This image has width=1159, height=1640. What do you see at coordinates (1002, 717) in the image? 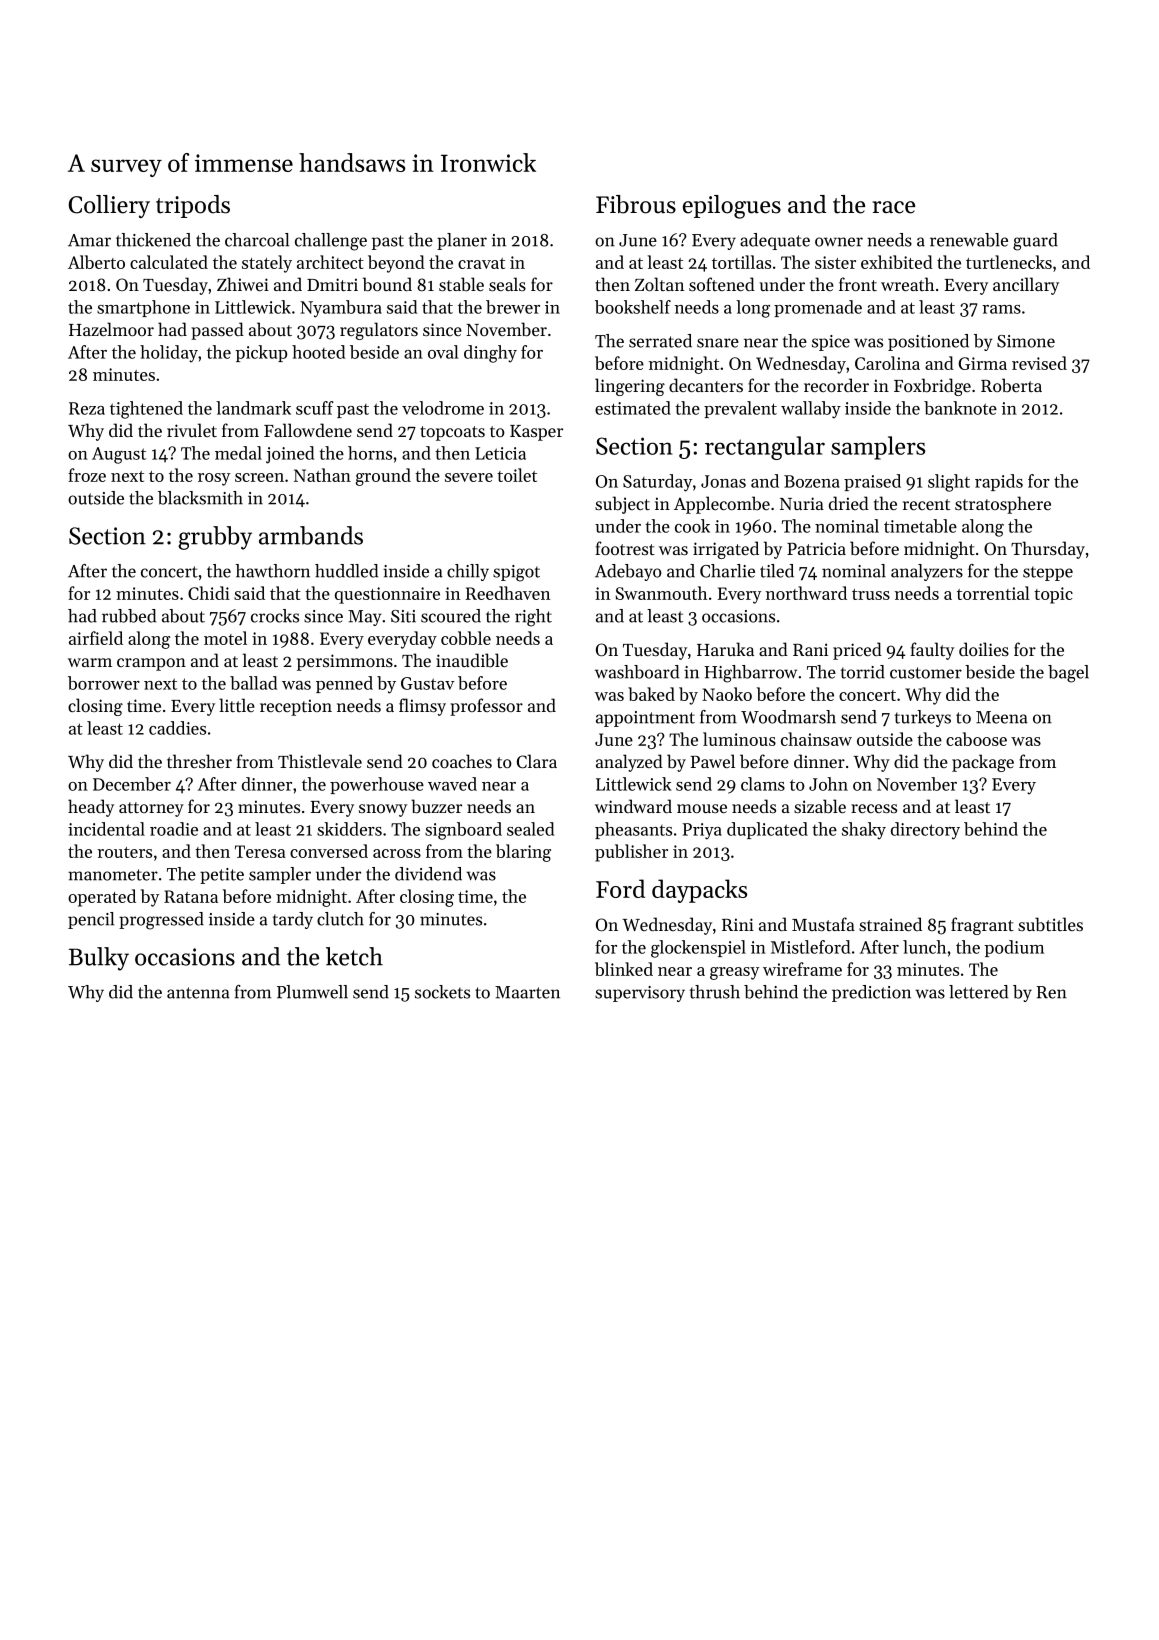
I see `Meena` at bounding box center [1002, 717].
